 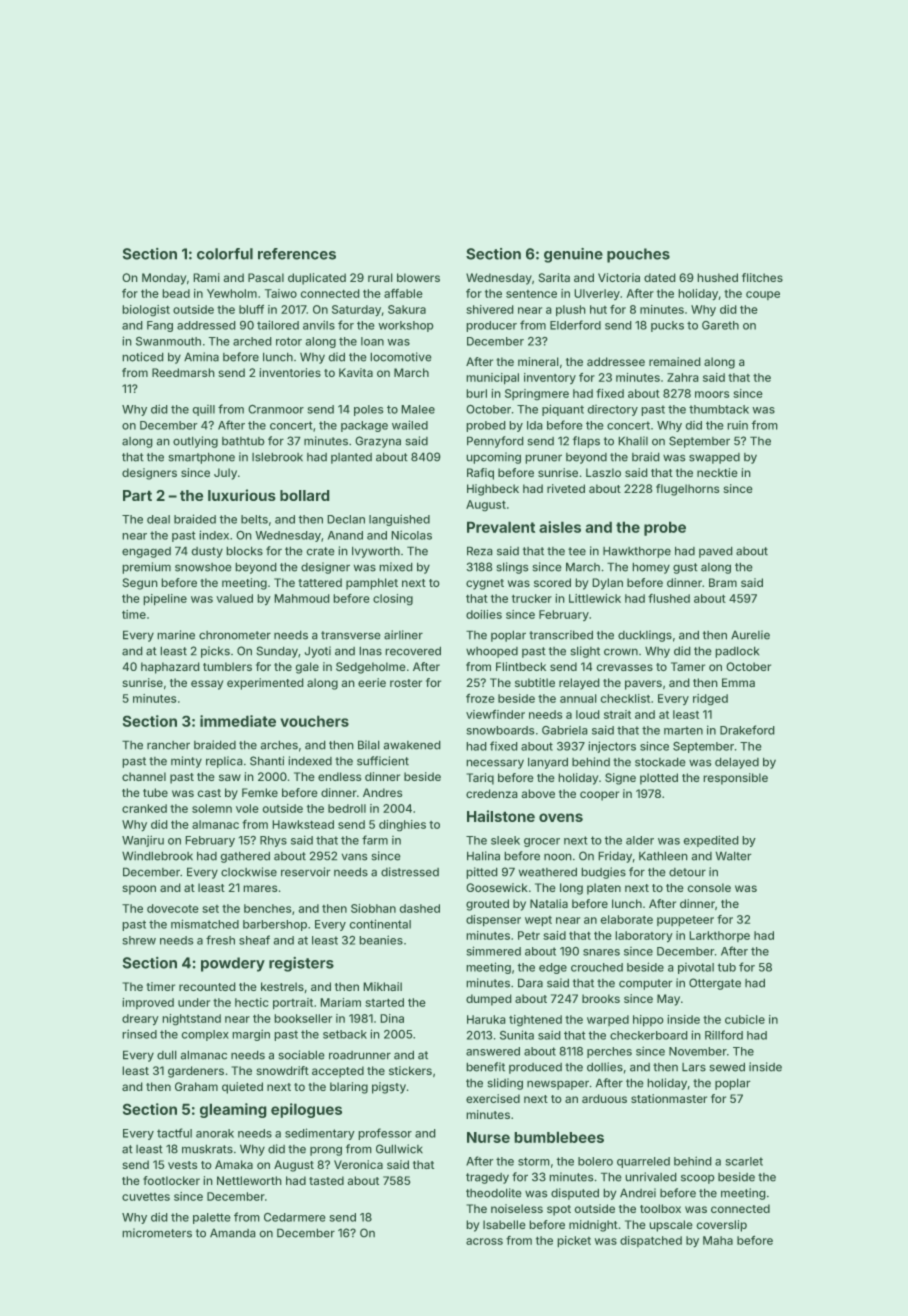 What do you see at coordinates (763, 295) in the screenshot?
I see `coupe` at bounding box center [763, 295].
